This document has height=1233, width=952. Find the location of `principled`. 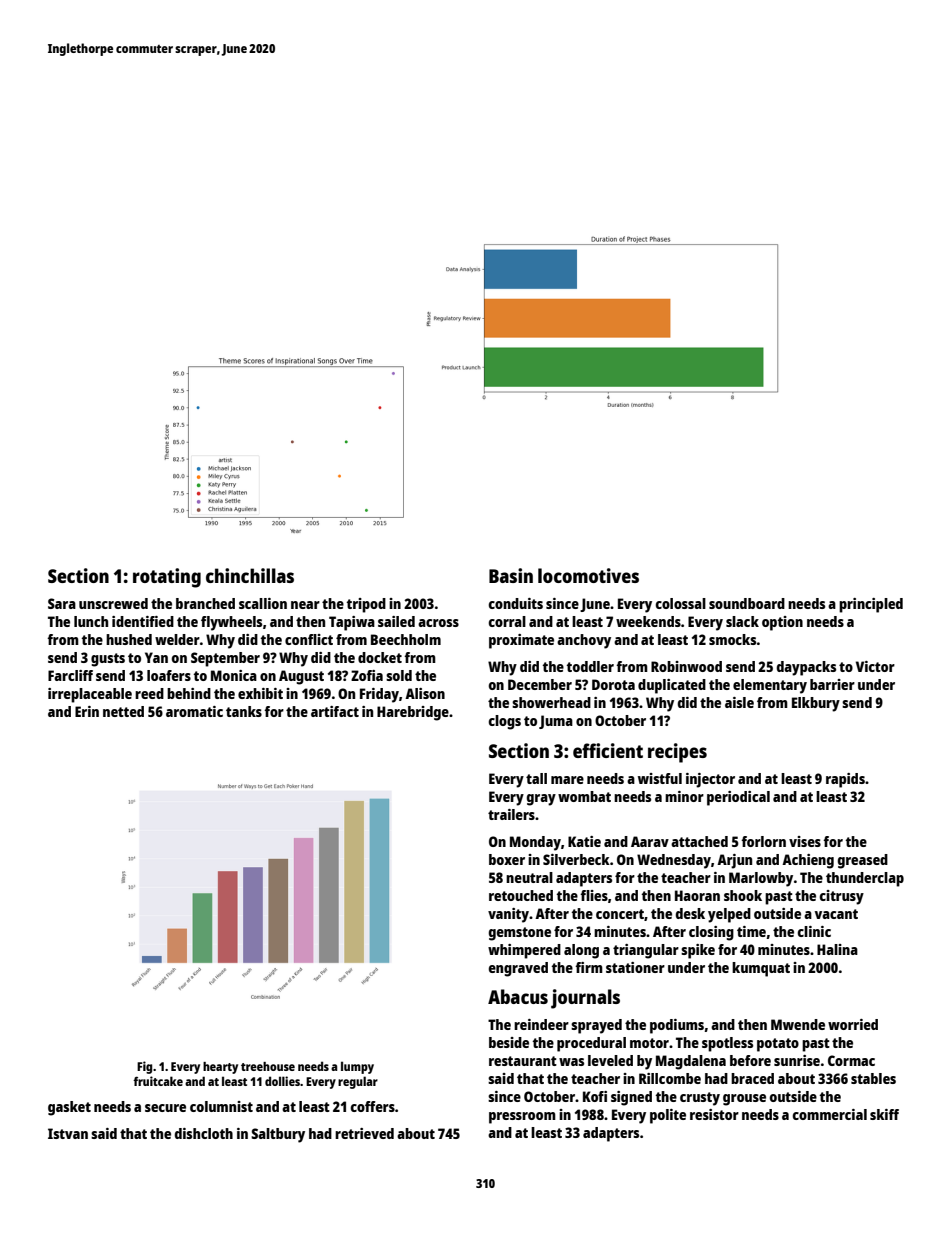

principled is located at coordinates (871, 605).
